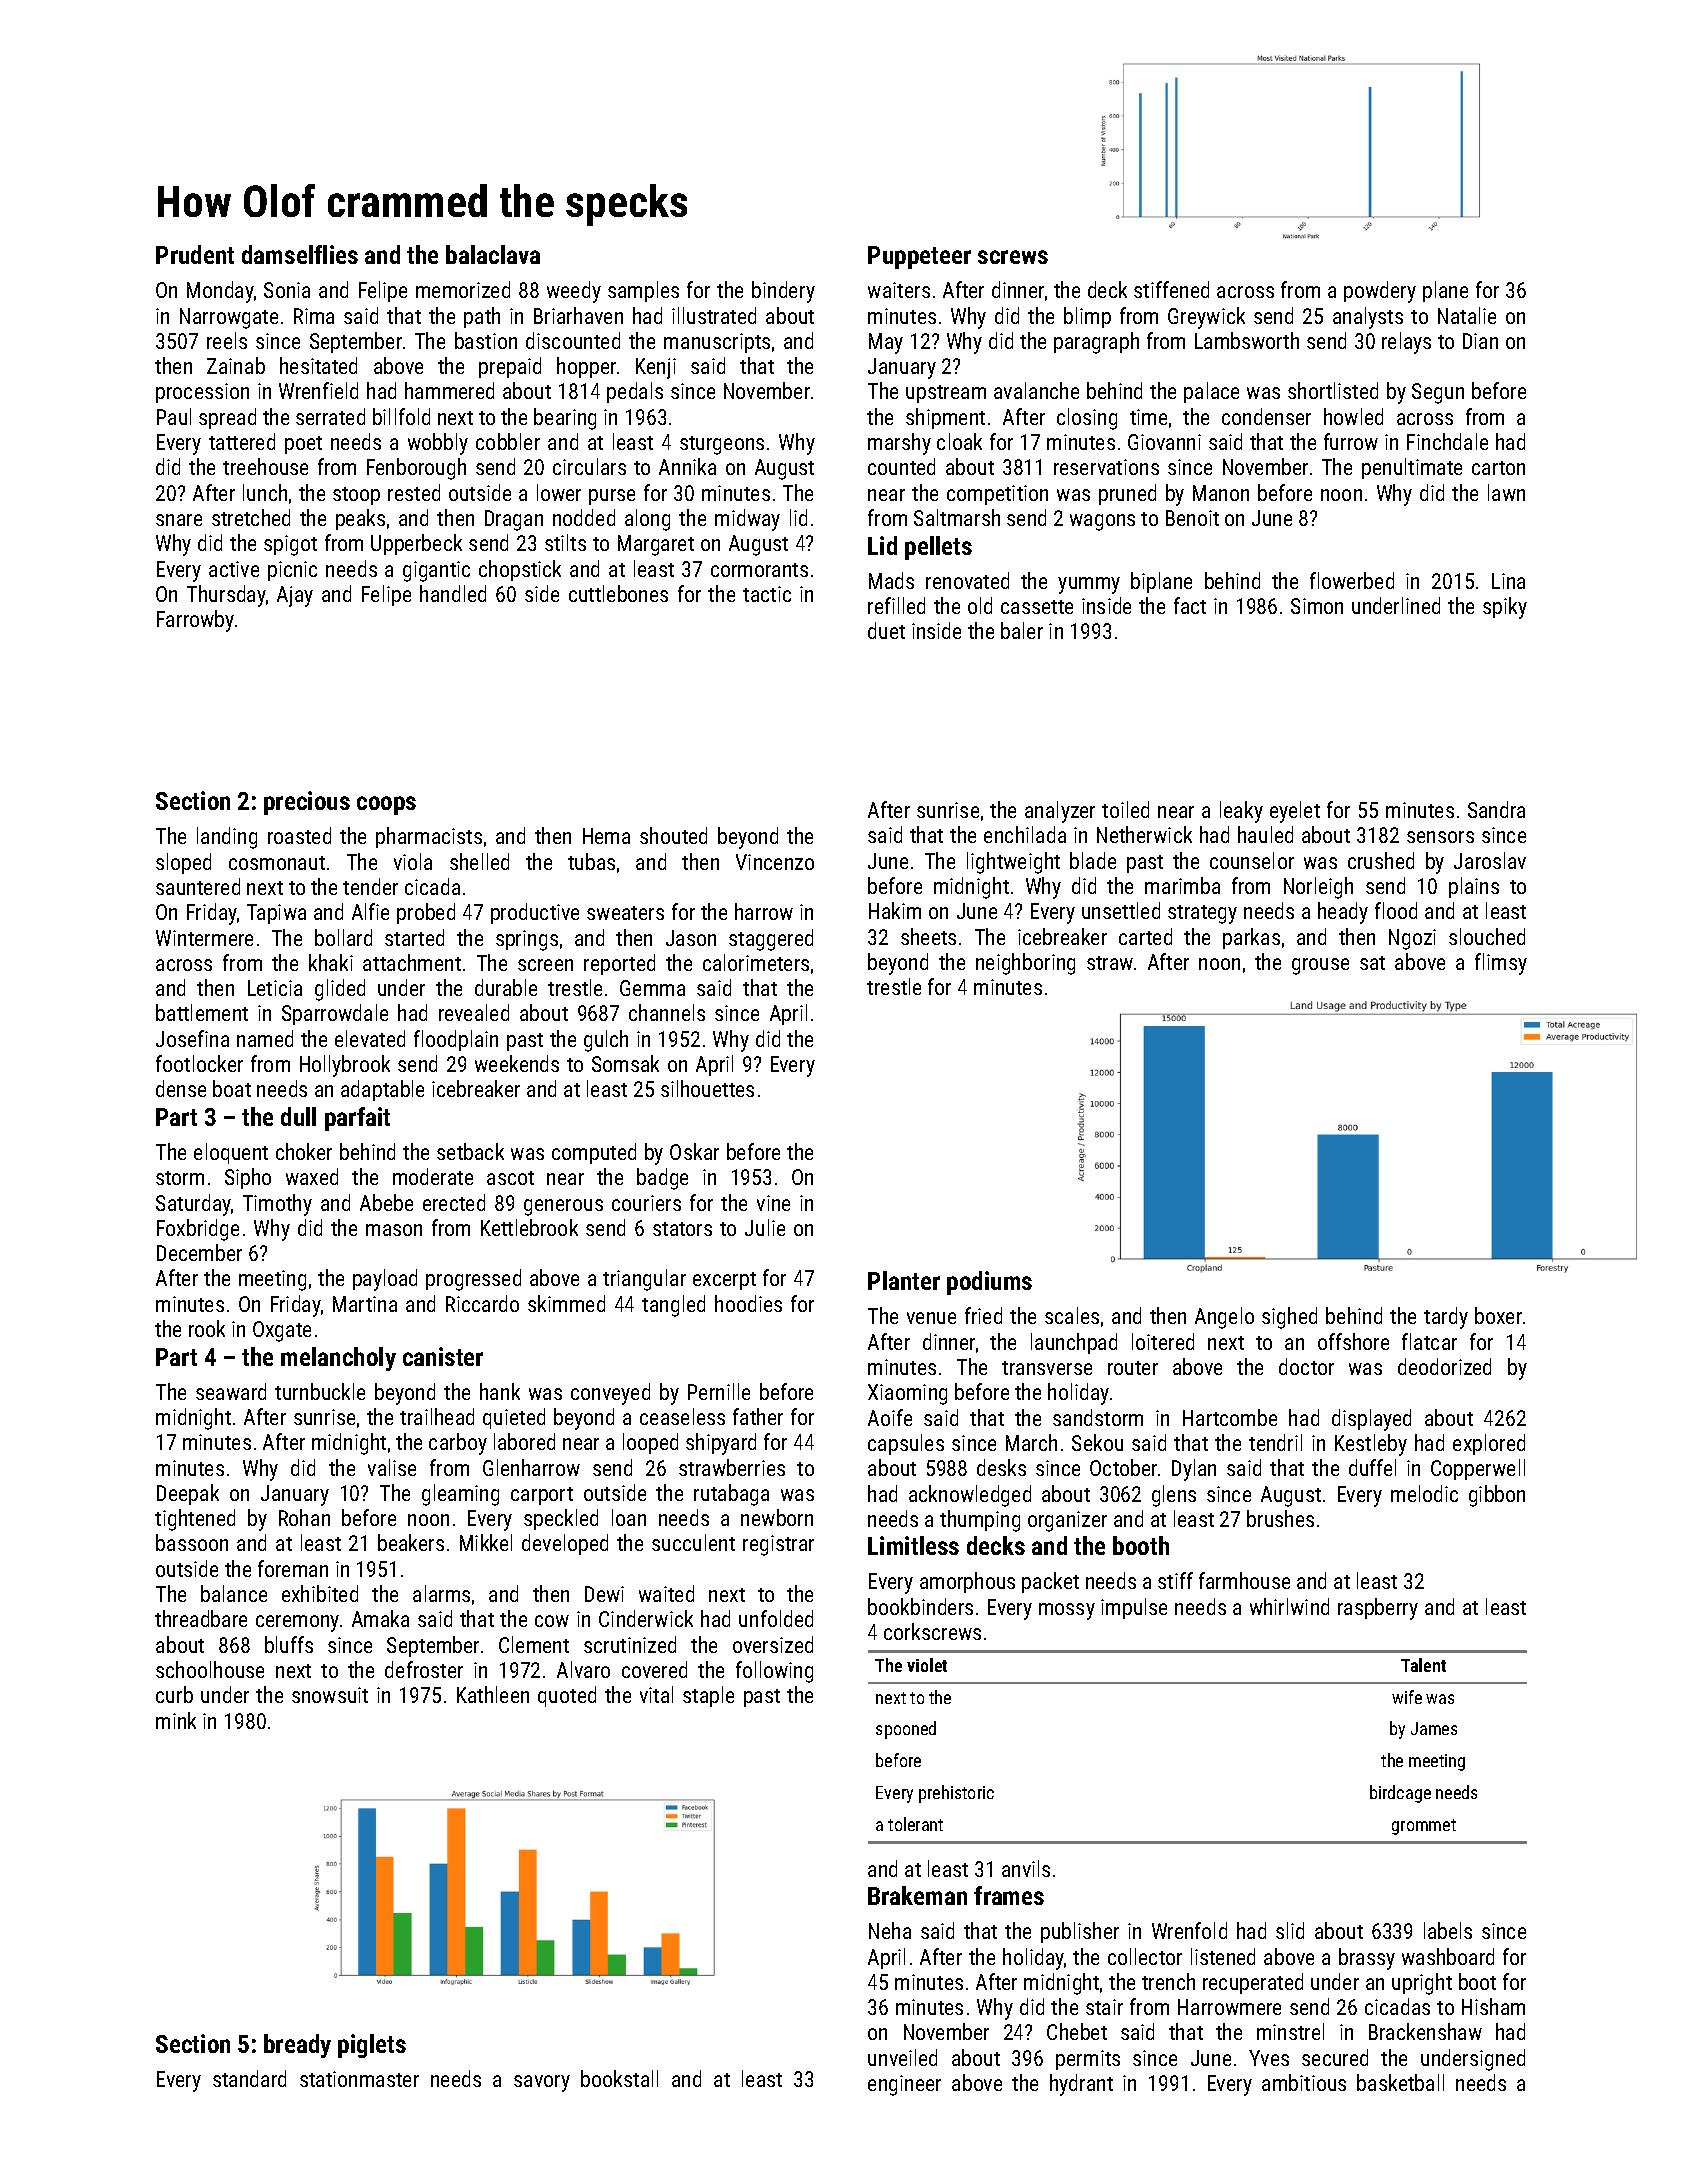 This document has width=1683, height=2178. Describe the element at coordinates (251, 517) in the document. I see `stretched` at that location.
